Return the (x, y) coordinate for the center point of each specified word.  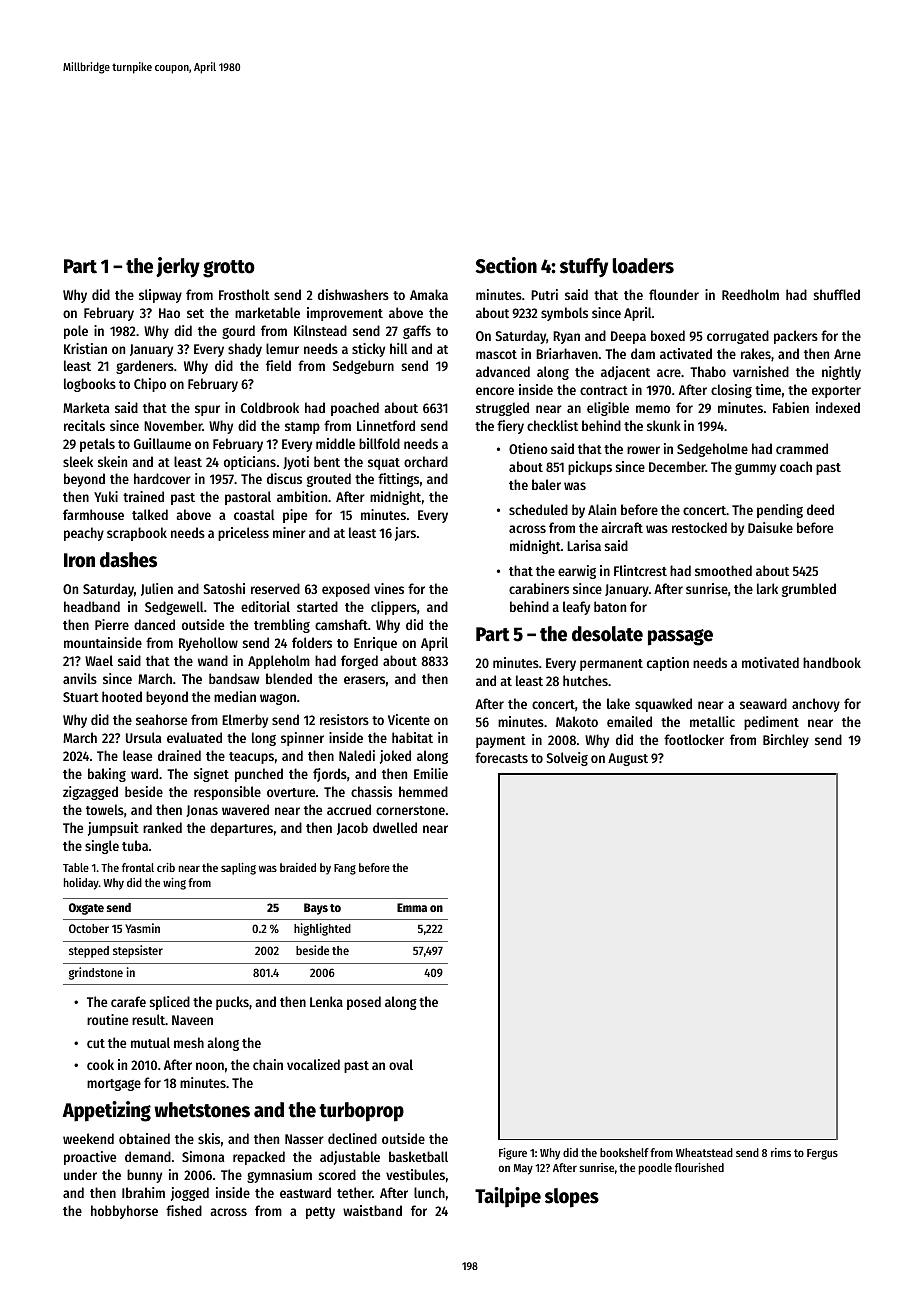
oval (401, 1064)
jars (405, 534)
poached (355, 409)
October (89, 928)
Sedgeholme (712, 450)
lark (767, 588)
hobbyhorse (124, 1212)
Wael (99, 660)
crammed (802, 448)
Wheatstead (704, 1152)
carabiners (539, 588)
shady (245, 350)
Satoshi (224, 588)
